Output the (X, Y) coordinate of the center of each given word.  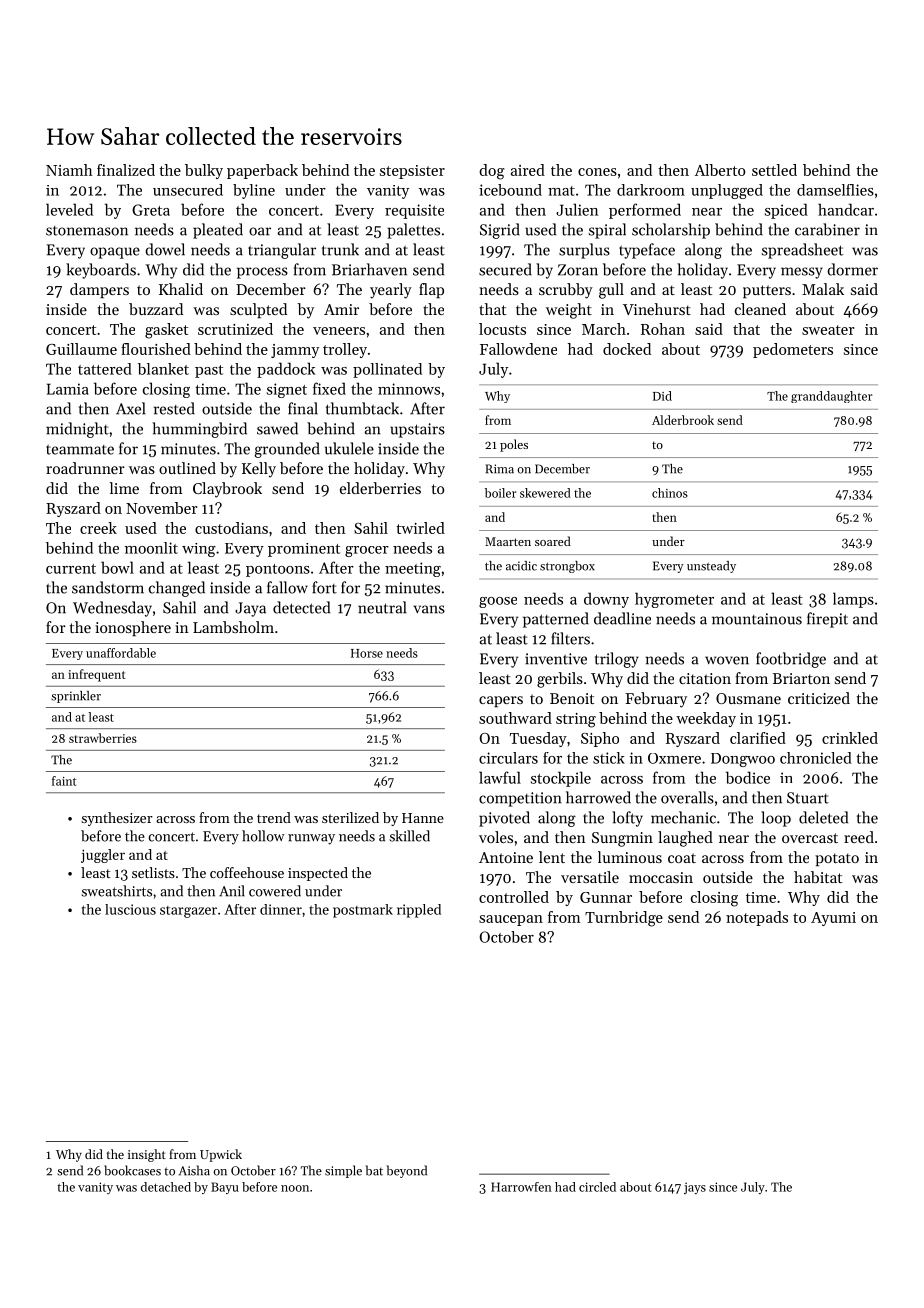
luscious (130, 909)
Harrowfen (521, 1187)
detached (166, 1187)
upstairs (417, 430)
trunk (340, 249)
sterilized (350, 817)
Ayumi (833, 919)
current (71, 569)
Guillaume (81, 349)
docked (627, 349)
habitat (818, 877)
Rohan (663, 329)
